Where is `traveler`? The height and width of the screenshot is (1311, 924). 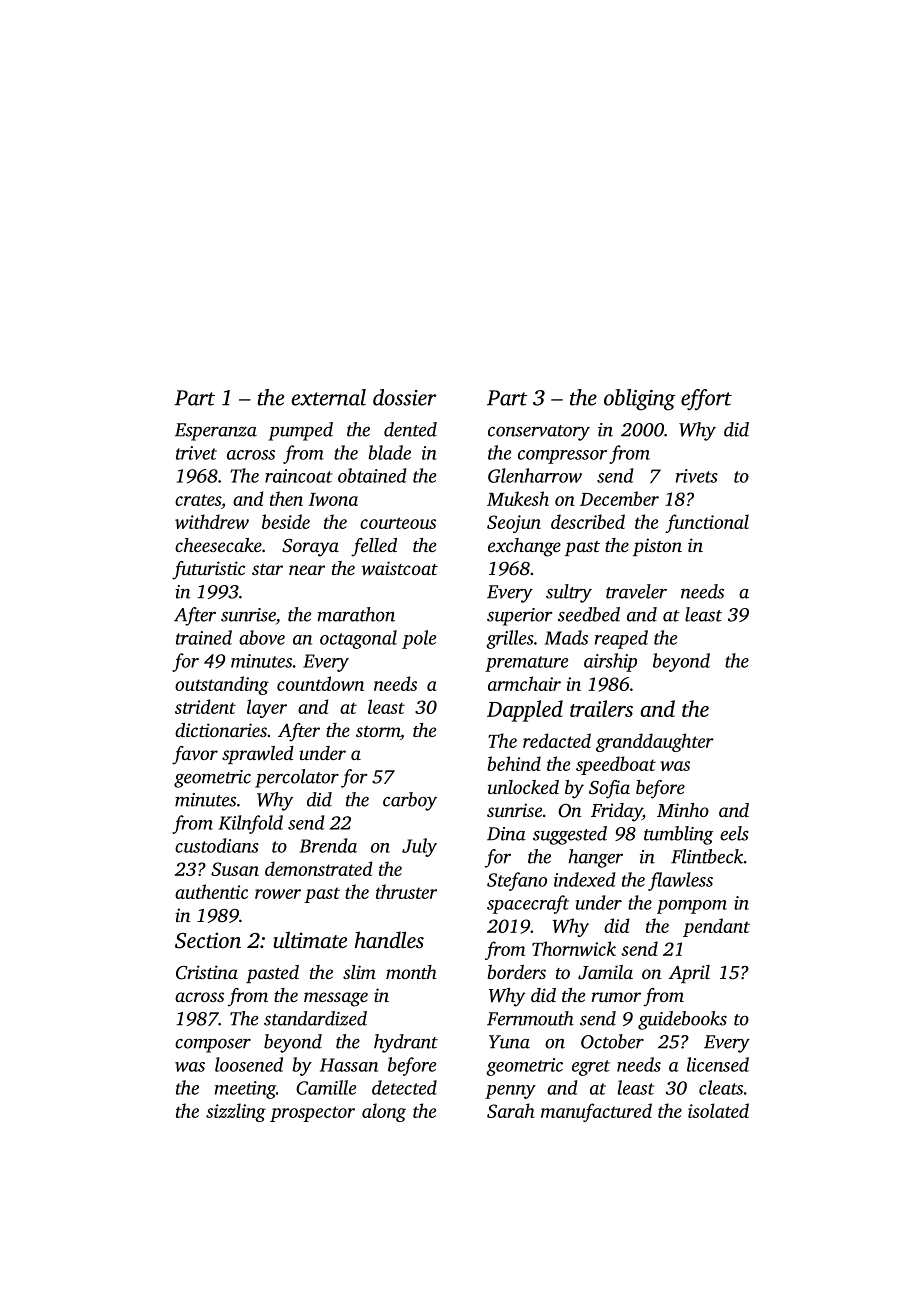
traveler is located at coordinates (636, 591).
